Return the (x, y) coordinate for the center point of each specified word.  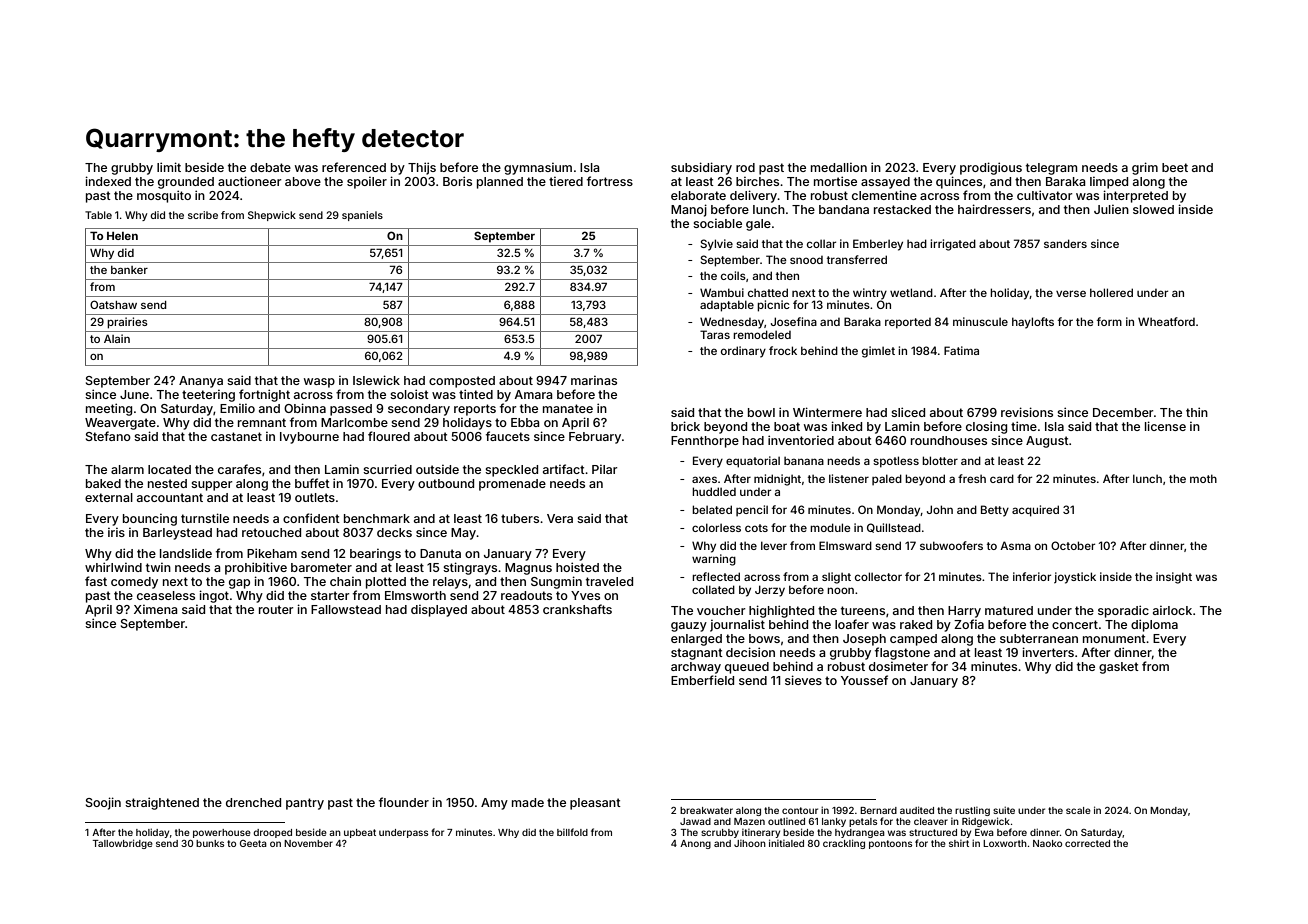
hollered (1111, 292)
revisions (1027, 412)
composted (462, 382)
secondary (419, 410)
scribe (203, 215)
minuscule (980, 321)
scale (1078, 810)
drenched (253, 802)
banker (129, 270)
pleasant (595, 804)
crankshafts (577, 609)
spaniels (362, 216)
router (276, 609)
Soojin (103, 803)
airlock (1172, 610)
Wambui (722, 292)
